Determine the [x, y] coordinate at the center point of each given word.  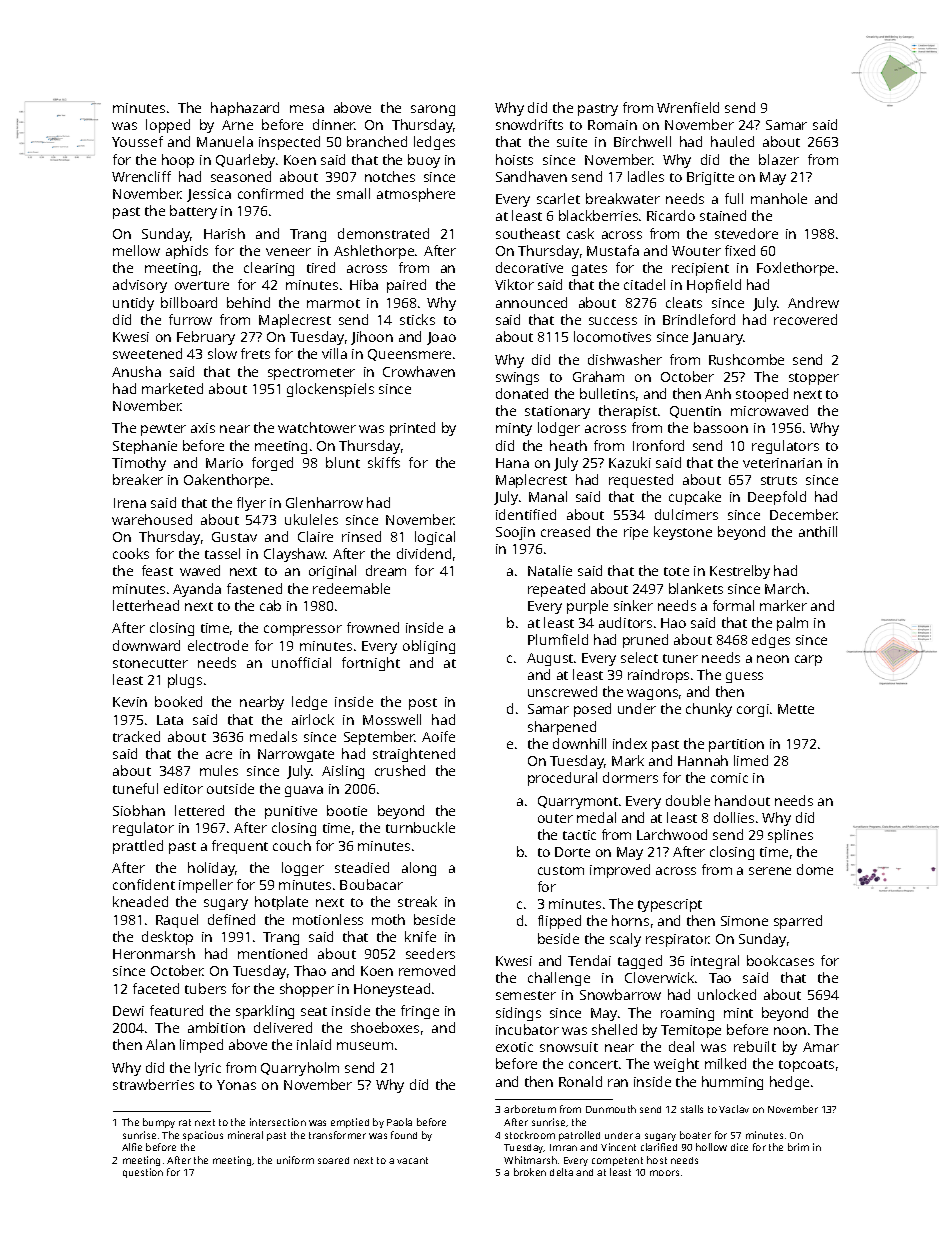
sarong [433, 110]
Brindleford [699, 319]
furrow [190, 319]
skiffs [384, 462]
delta [561, 1172]
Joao [441, 338]
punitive [291, 812]
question [143, 1173]
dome [815, 869]
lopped [168, 126]
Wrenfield [688, 107]
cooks [131, 553]
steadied [362, 867]
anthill [818, 531]
